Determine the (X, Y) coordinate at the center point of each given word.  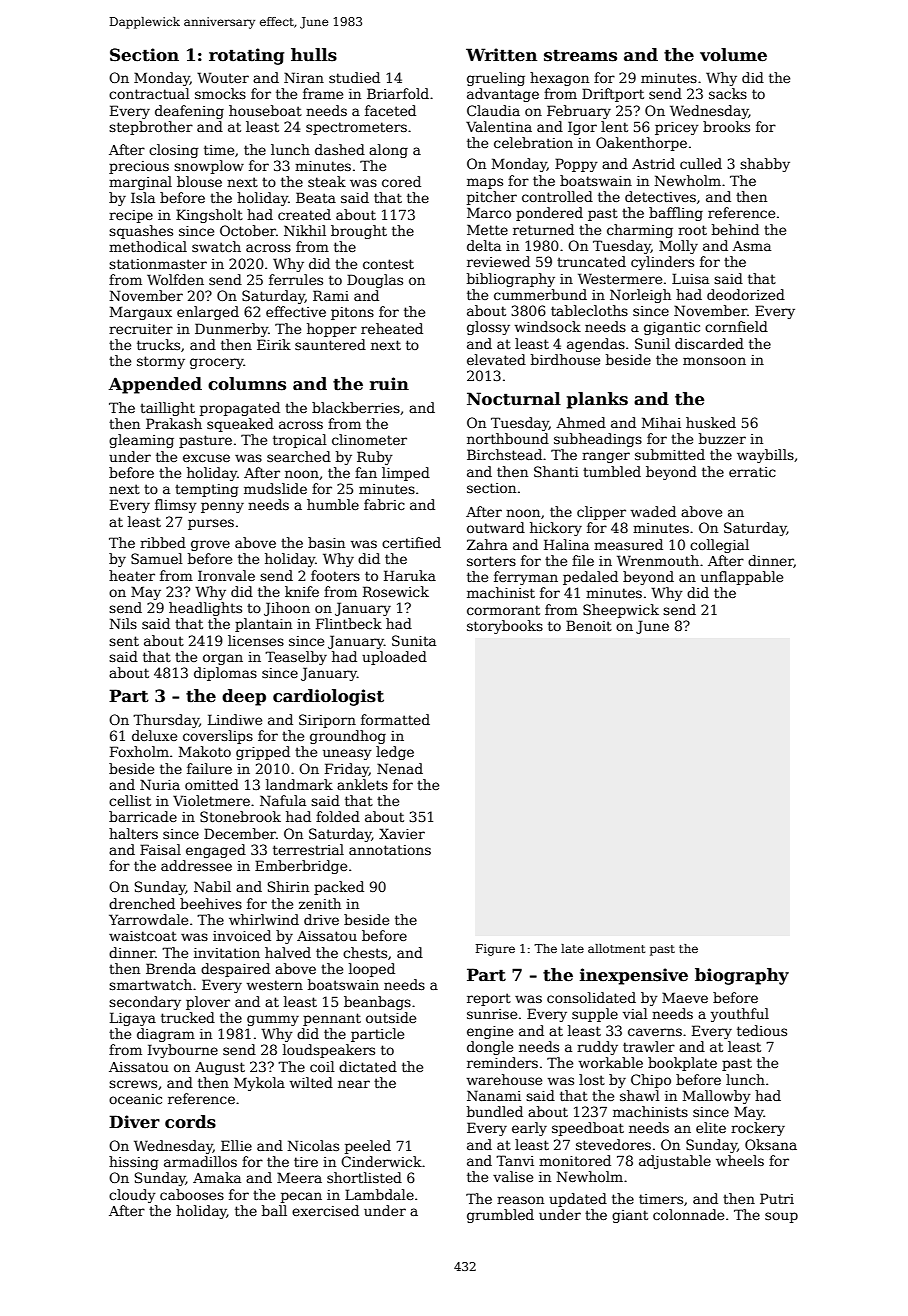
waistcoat (143, 936)
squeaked (240, 425)
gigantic (672, 328)
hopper (332, 330)
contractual (149, 93)
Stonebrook (240, 816)
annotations (390, 850)
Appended (155, 385)
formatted (395, 719)
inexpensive (634, 976)
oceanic (135, 1099)
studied (354, 77)
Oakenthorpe (641, 144)
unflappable (742, 578)
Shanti (556, 471)
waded (653, 511)
